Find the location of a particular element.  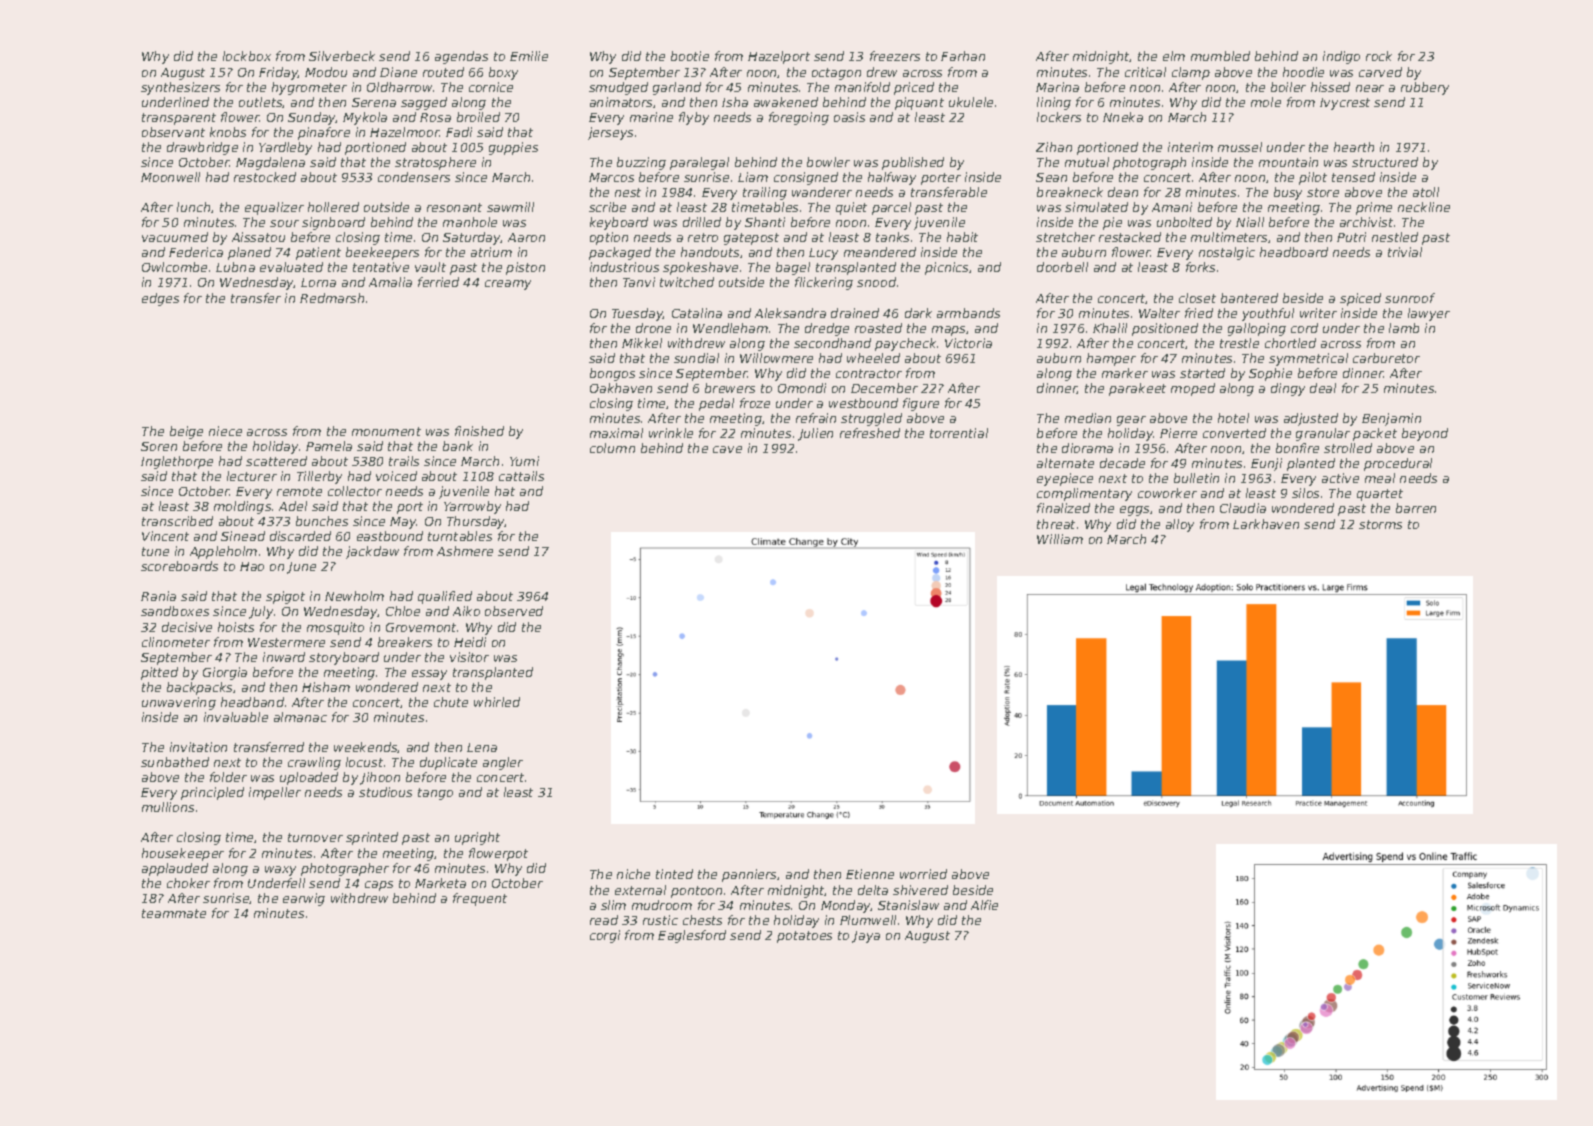

westbound is located at coordinates (863, 403).
